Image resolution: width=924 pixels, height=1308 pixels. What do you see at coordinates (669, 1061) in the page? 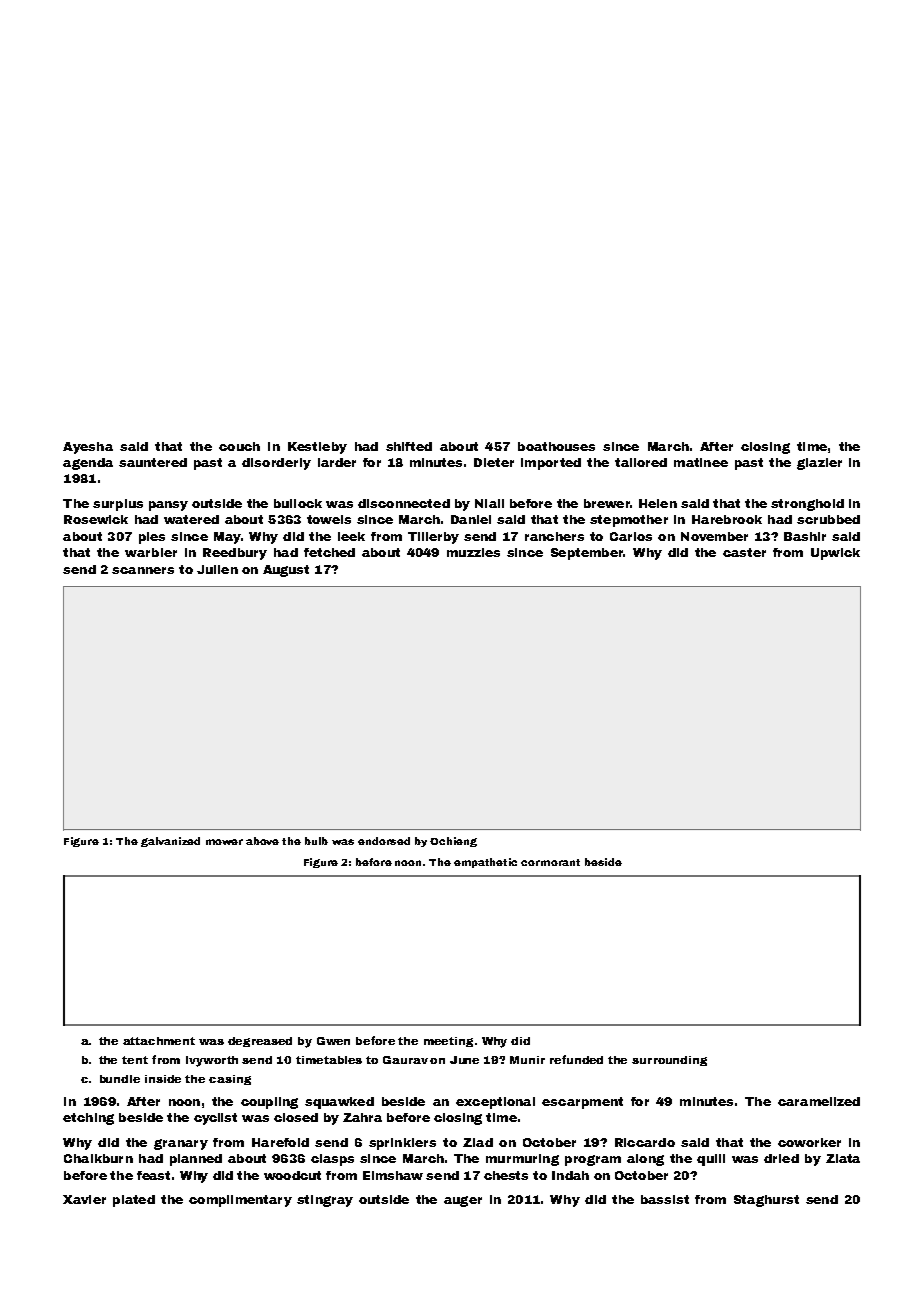
I see `surrounding` at bounding box center [669, 1061].
